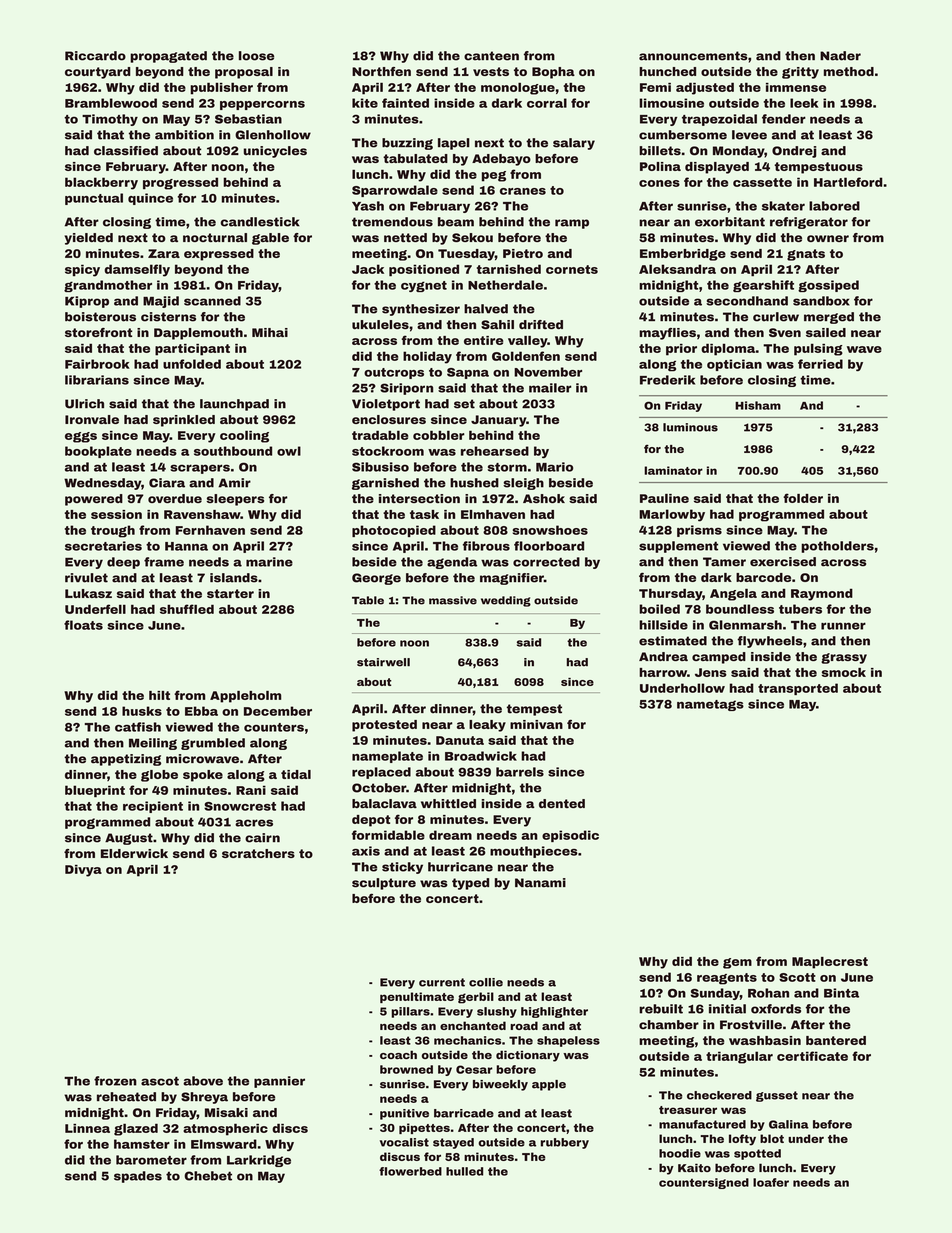  I want to click on shuffled, so click(187, 609).
